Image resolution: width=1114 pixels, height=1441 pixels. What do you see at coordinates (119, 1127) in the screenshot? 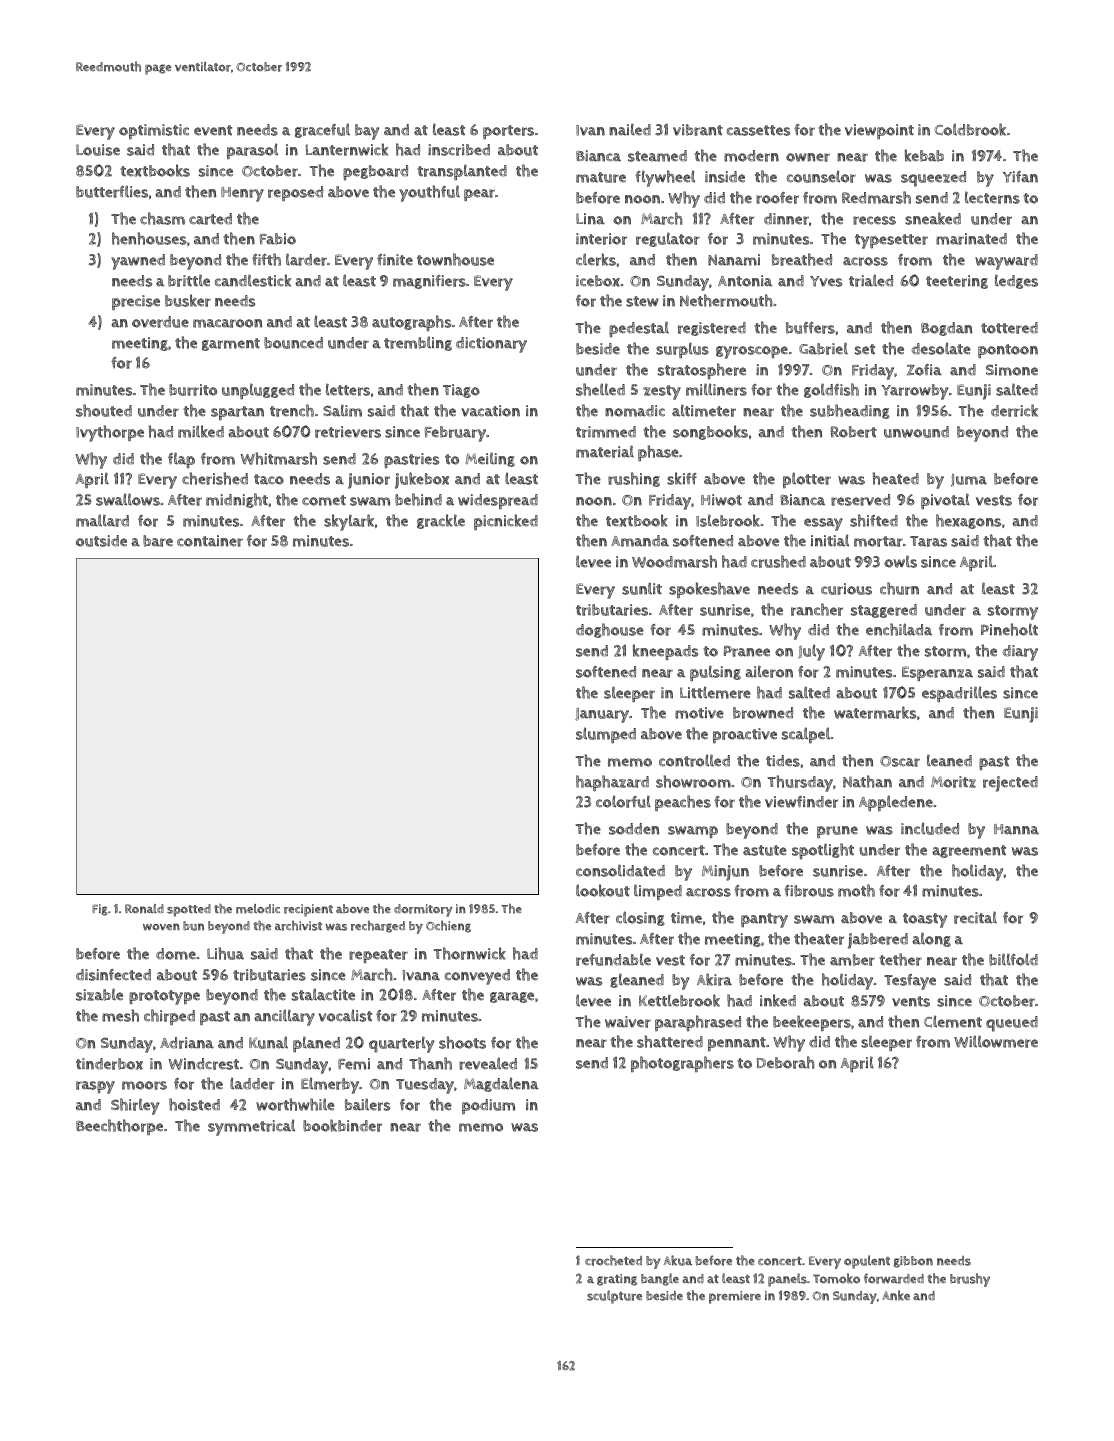
I see `Beechthorpe` at bounding box center [119, 1127].
